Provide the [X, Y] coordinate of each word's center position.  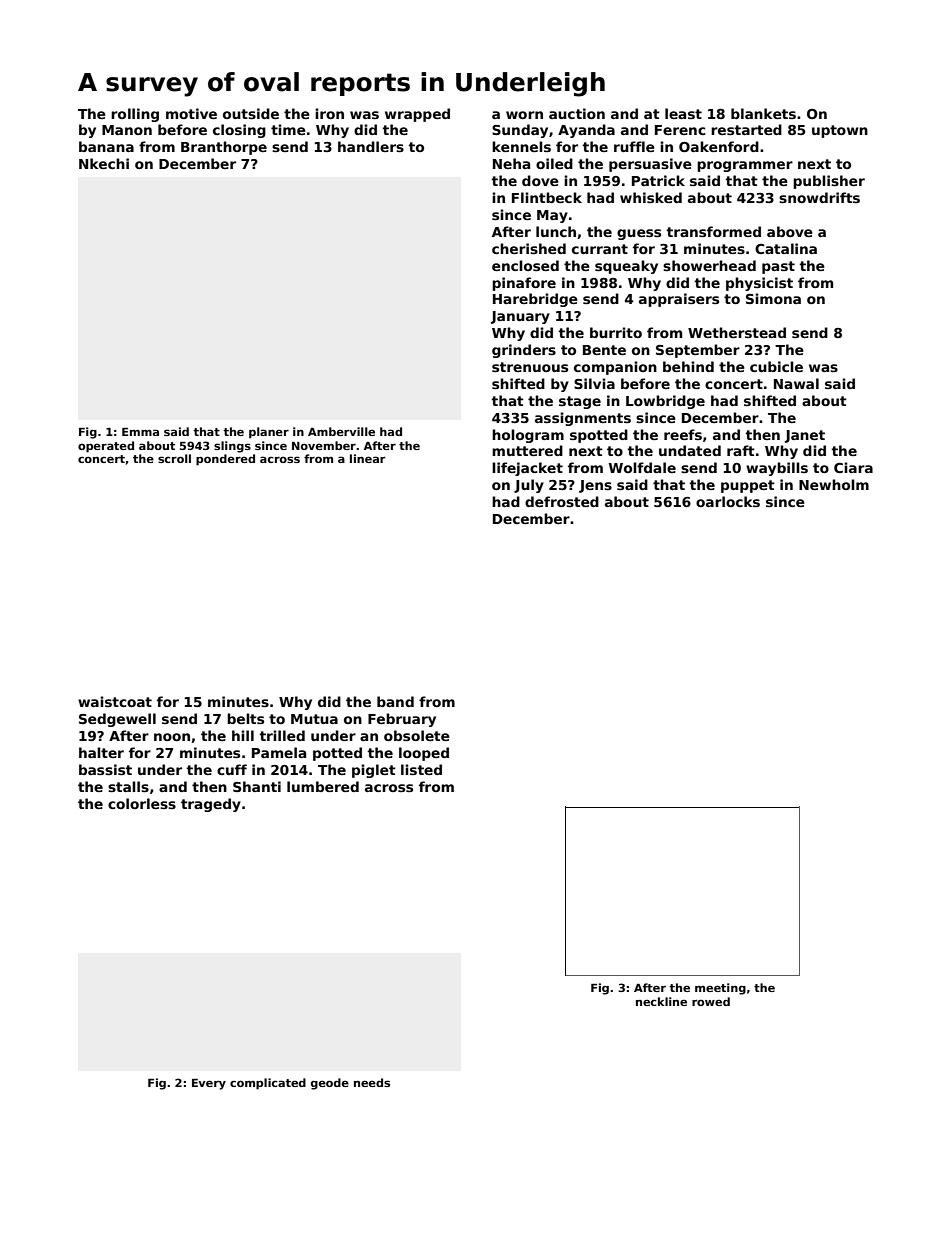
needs [372, 1082]
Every [209, 1084]
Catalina [786, 248]
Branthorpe [224, 148]
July [529, 486]
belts [245, 718]
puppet [748, 486]
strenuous [530, 367]
